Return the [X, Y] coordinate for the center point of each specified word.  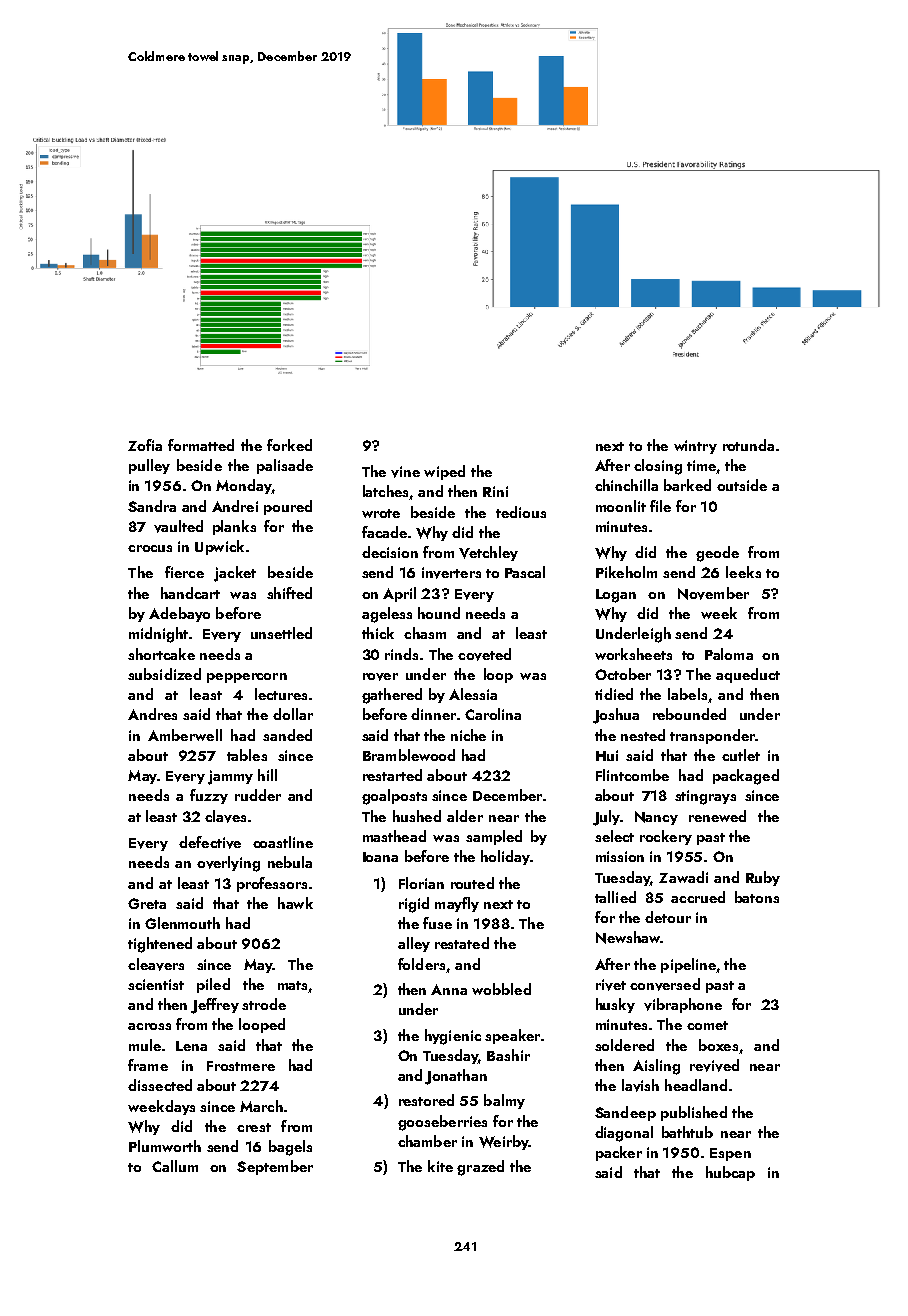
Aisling [656, 1067]
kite [440, 1166]
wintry [695, 447]
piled [213, 985]
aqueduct [748, 675]
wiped [444, 472]
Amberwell [185, 735]
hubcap [730, 1173]
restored [426, 1100]
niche [468, 735]
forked [289, 445]
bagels [290, 1148]
